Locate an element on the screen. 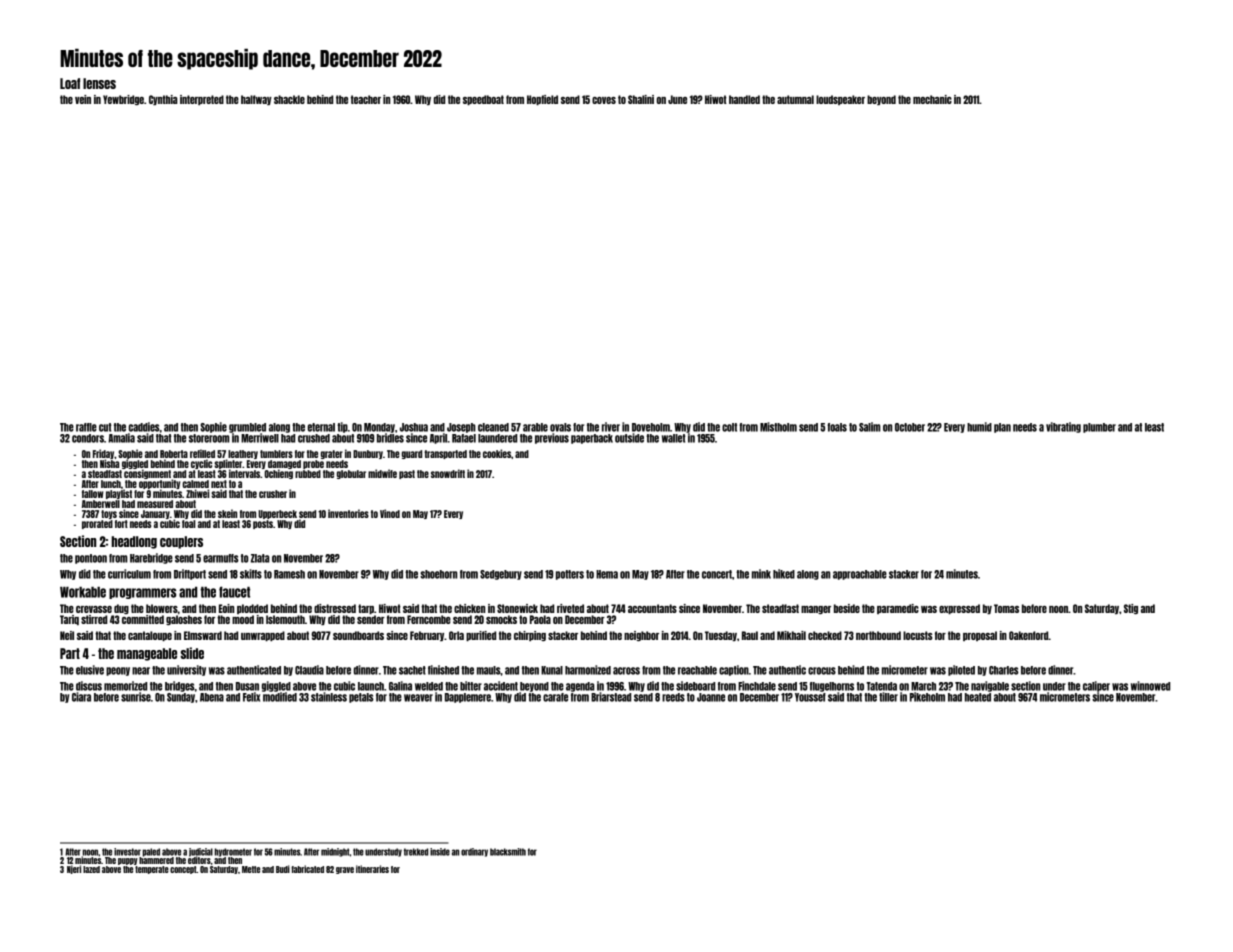 This screenshot has width=1233, height=952. lazed is located at coordinates (91, 869).
